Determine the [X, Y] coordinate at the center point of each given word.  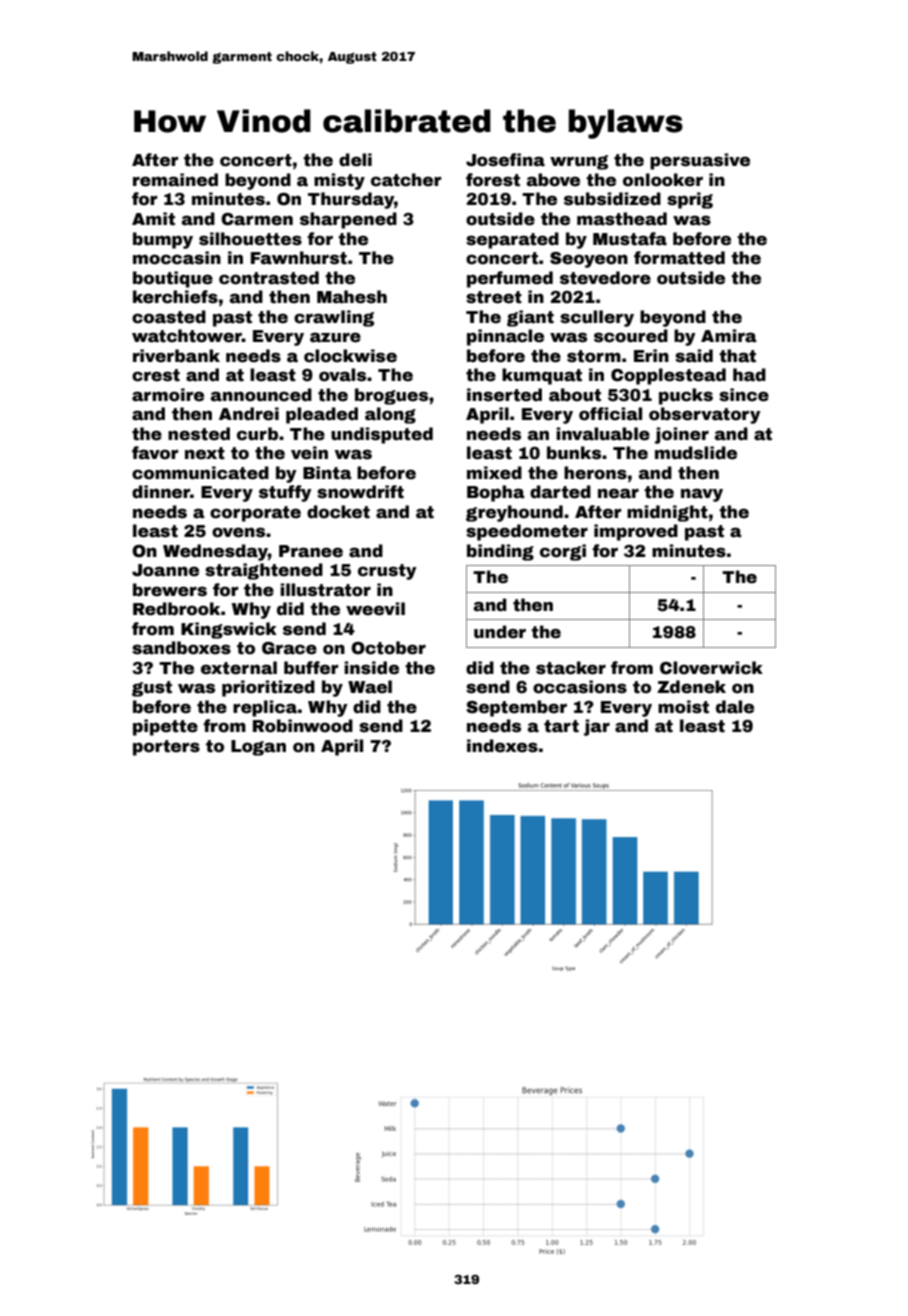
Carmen [257, 219]
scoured [631, 336]
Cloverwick [711, 668]
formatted [679, 258]
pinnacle [505, 337]
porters [166, 748]
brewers [170, 590]
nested [199, 434]
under [500, 632]
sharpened [348, 220]
